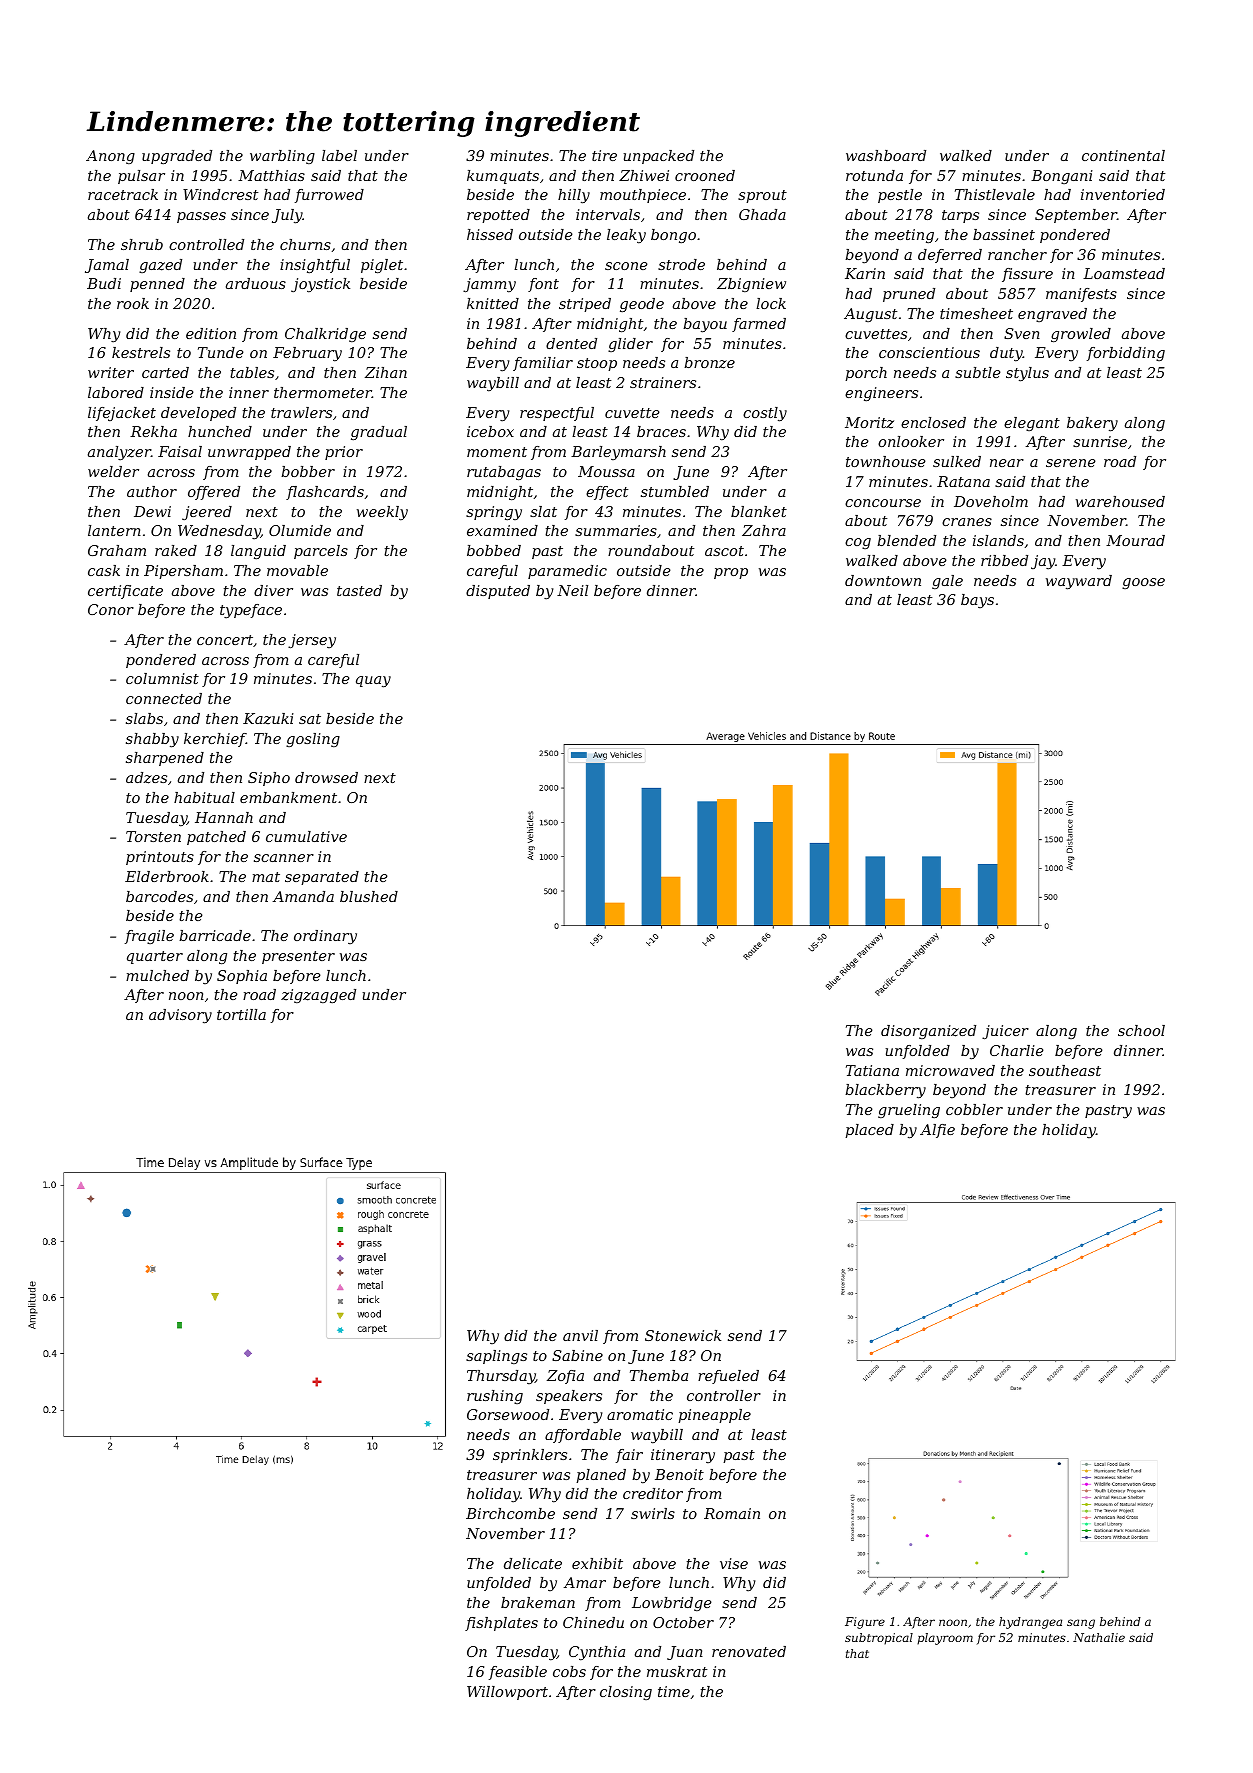 The width and height of the screenshot is (1253, 1773). I want to click on Willowport, so click(507, 1693).
